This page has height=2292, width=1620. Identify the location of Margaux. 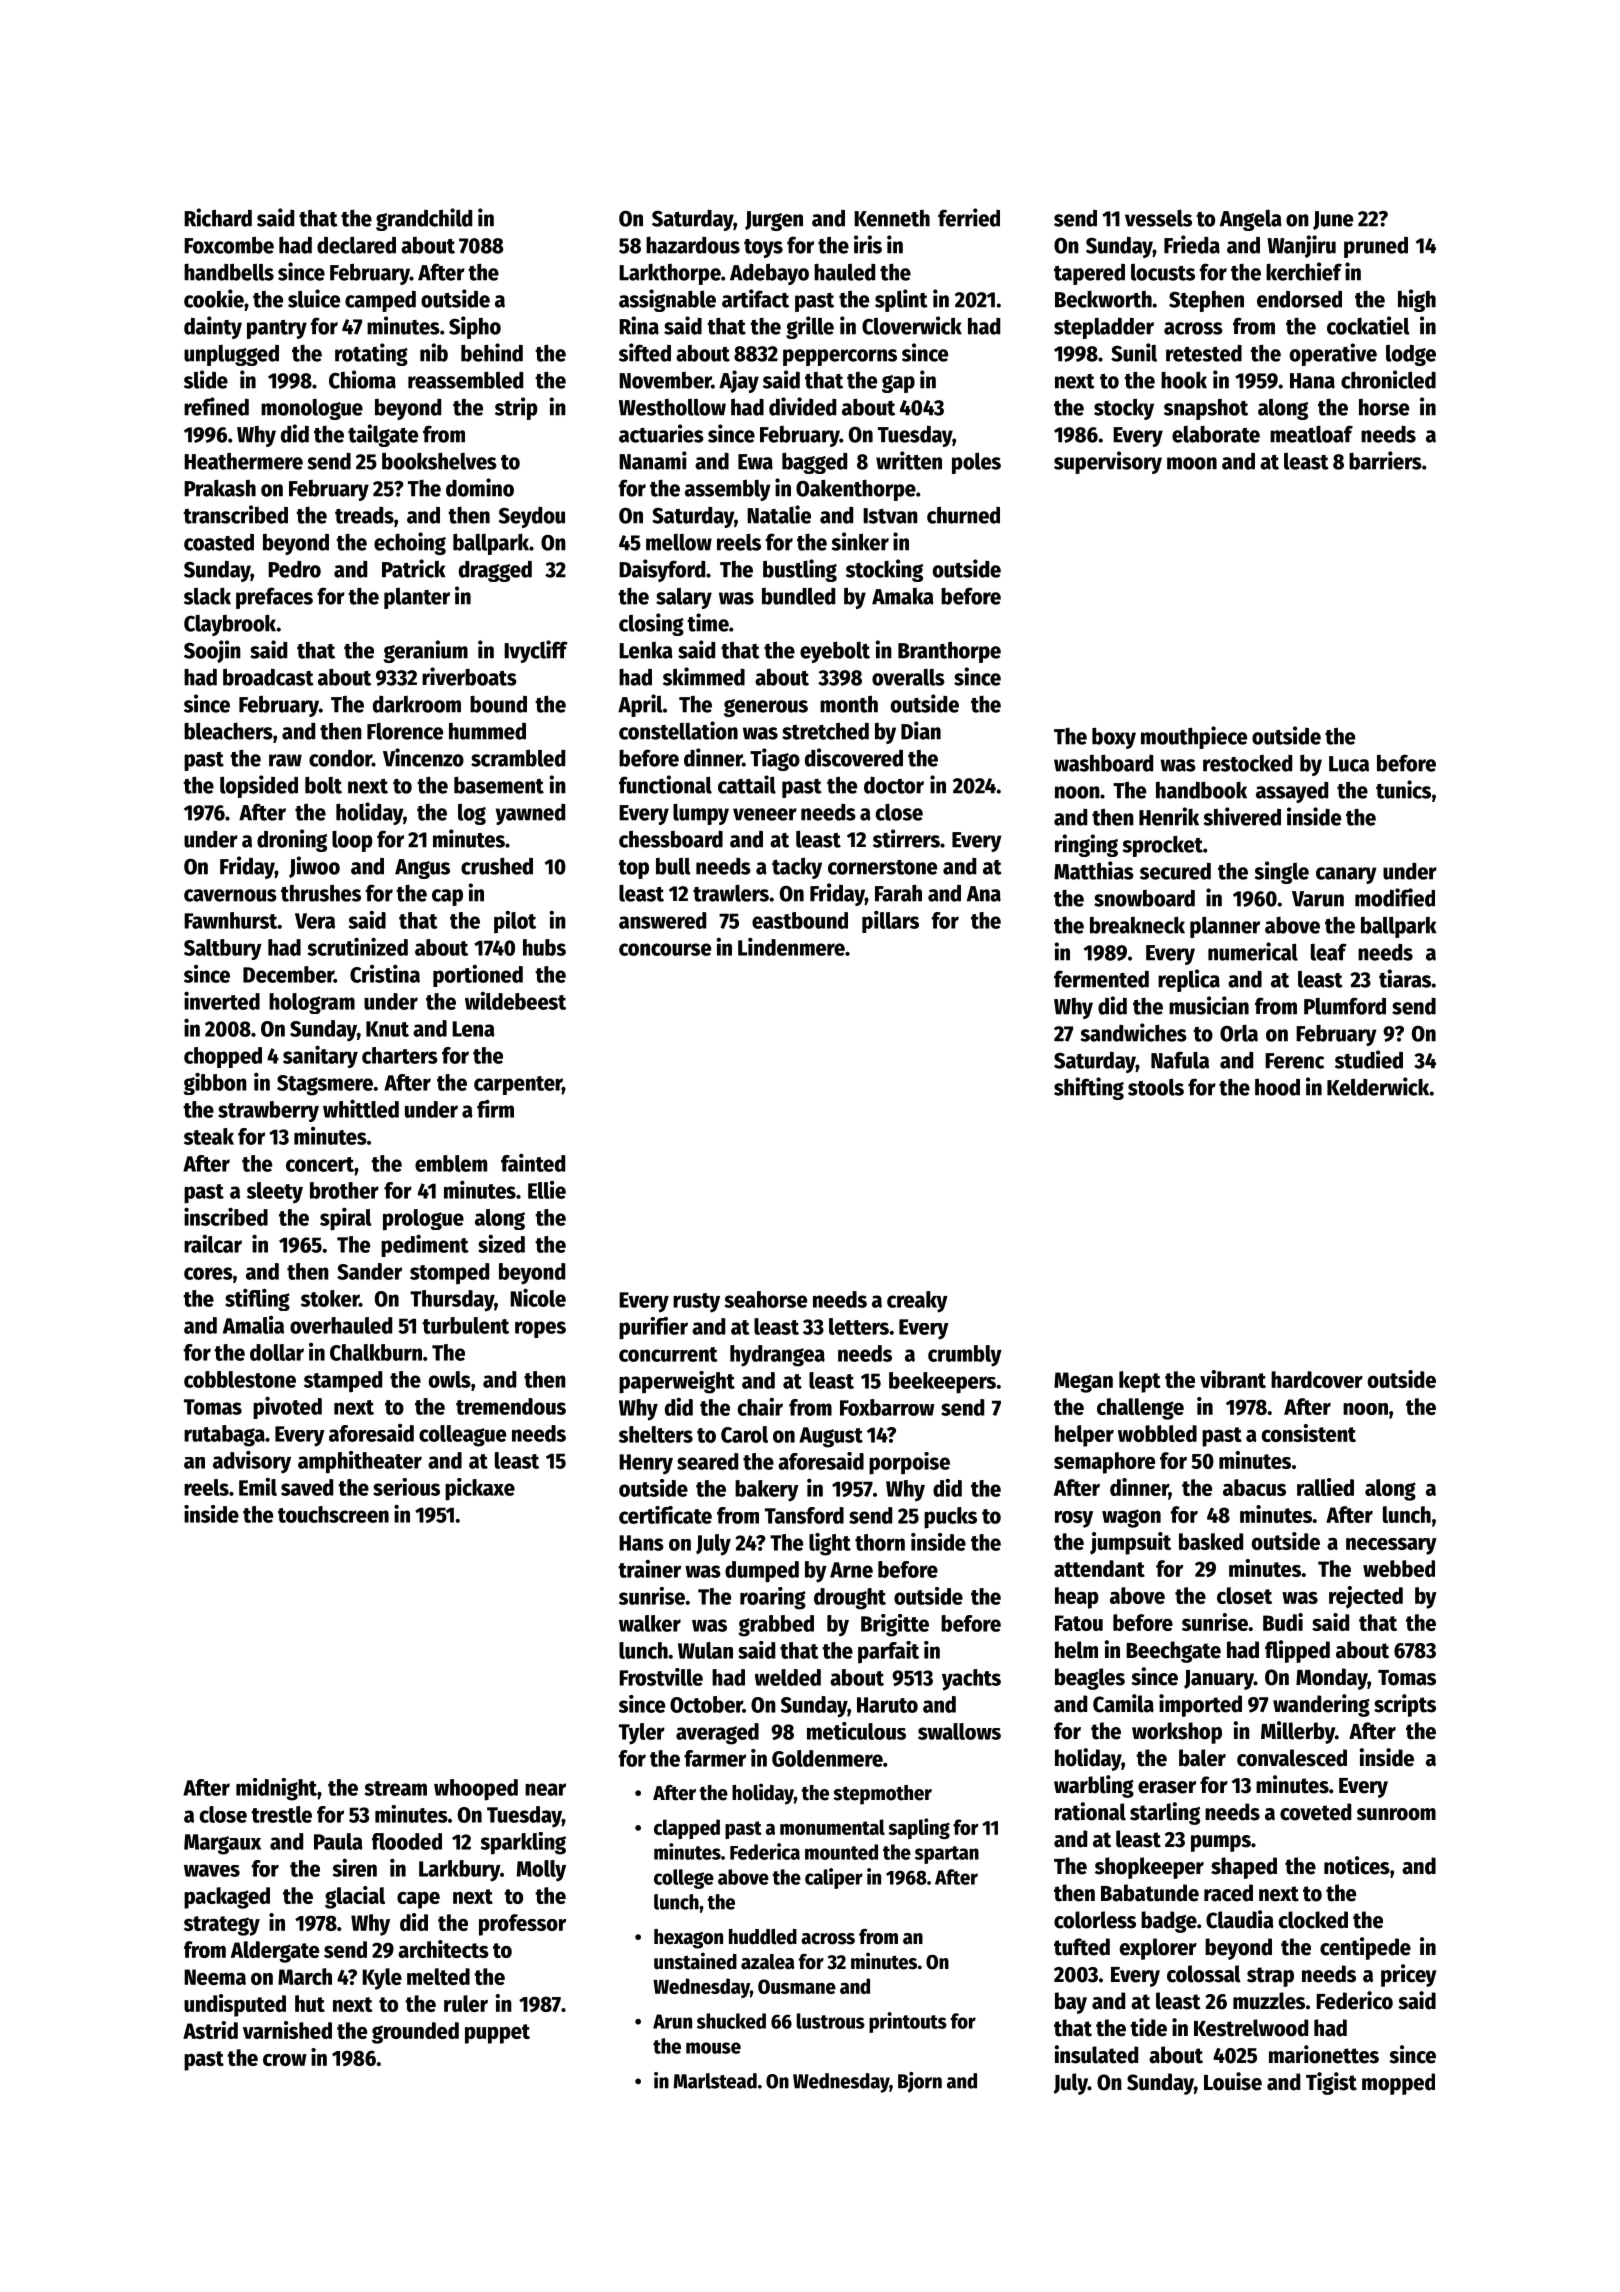
(222, 1844).
